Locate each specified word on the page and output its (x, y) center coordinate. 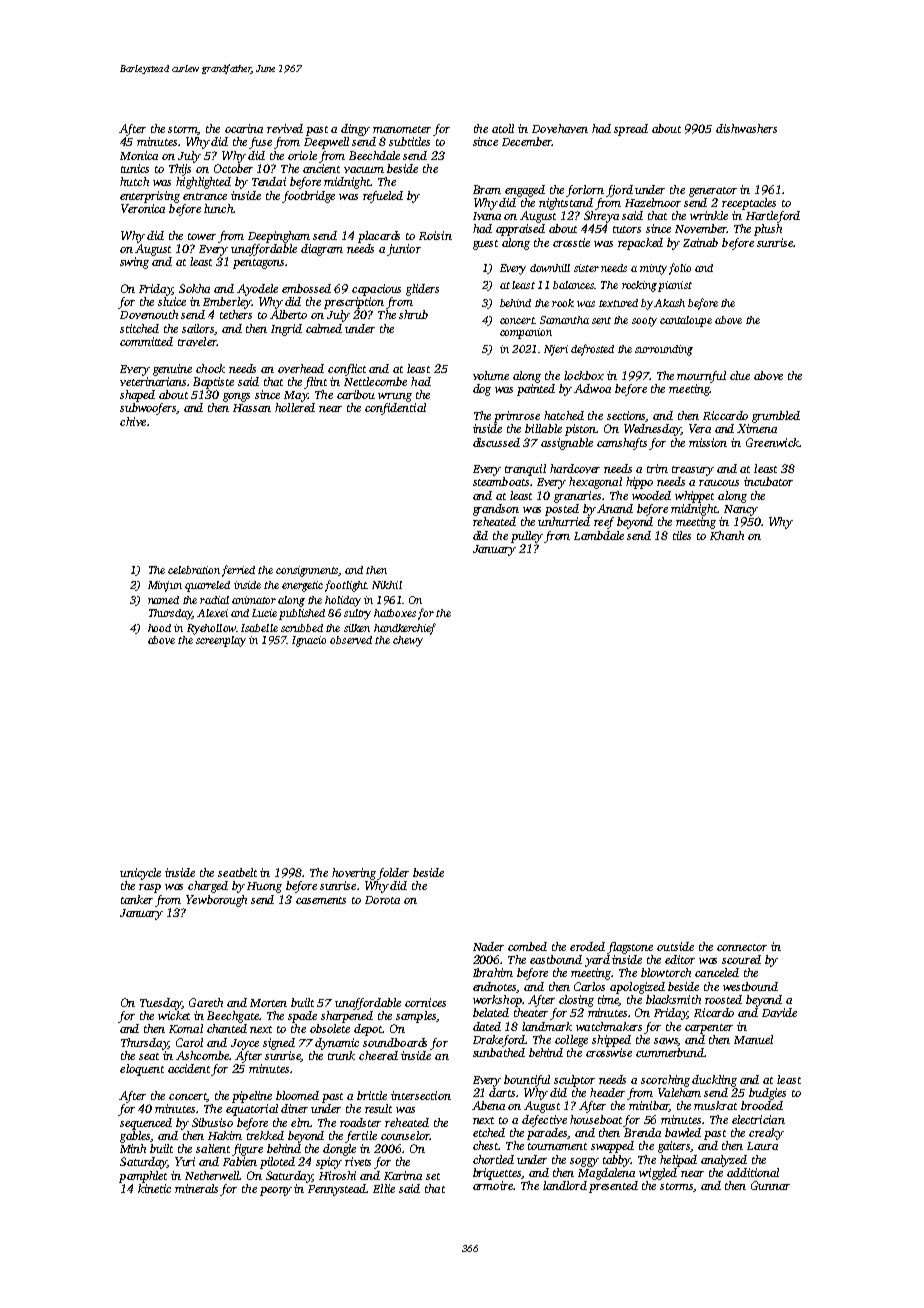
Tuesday (161, 1004)
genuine (172, 370)
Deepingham (279, 237)
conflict (347, 370)
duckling (714, 1081)
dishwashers (746, 128)
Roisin (435, 235)
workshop (497, 1001)
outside (675, 946)
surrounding (664, 350)
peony (276, 1191)
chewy (408, 641)
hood (159, 628)
